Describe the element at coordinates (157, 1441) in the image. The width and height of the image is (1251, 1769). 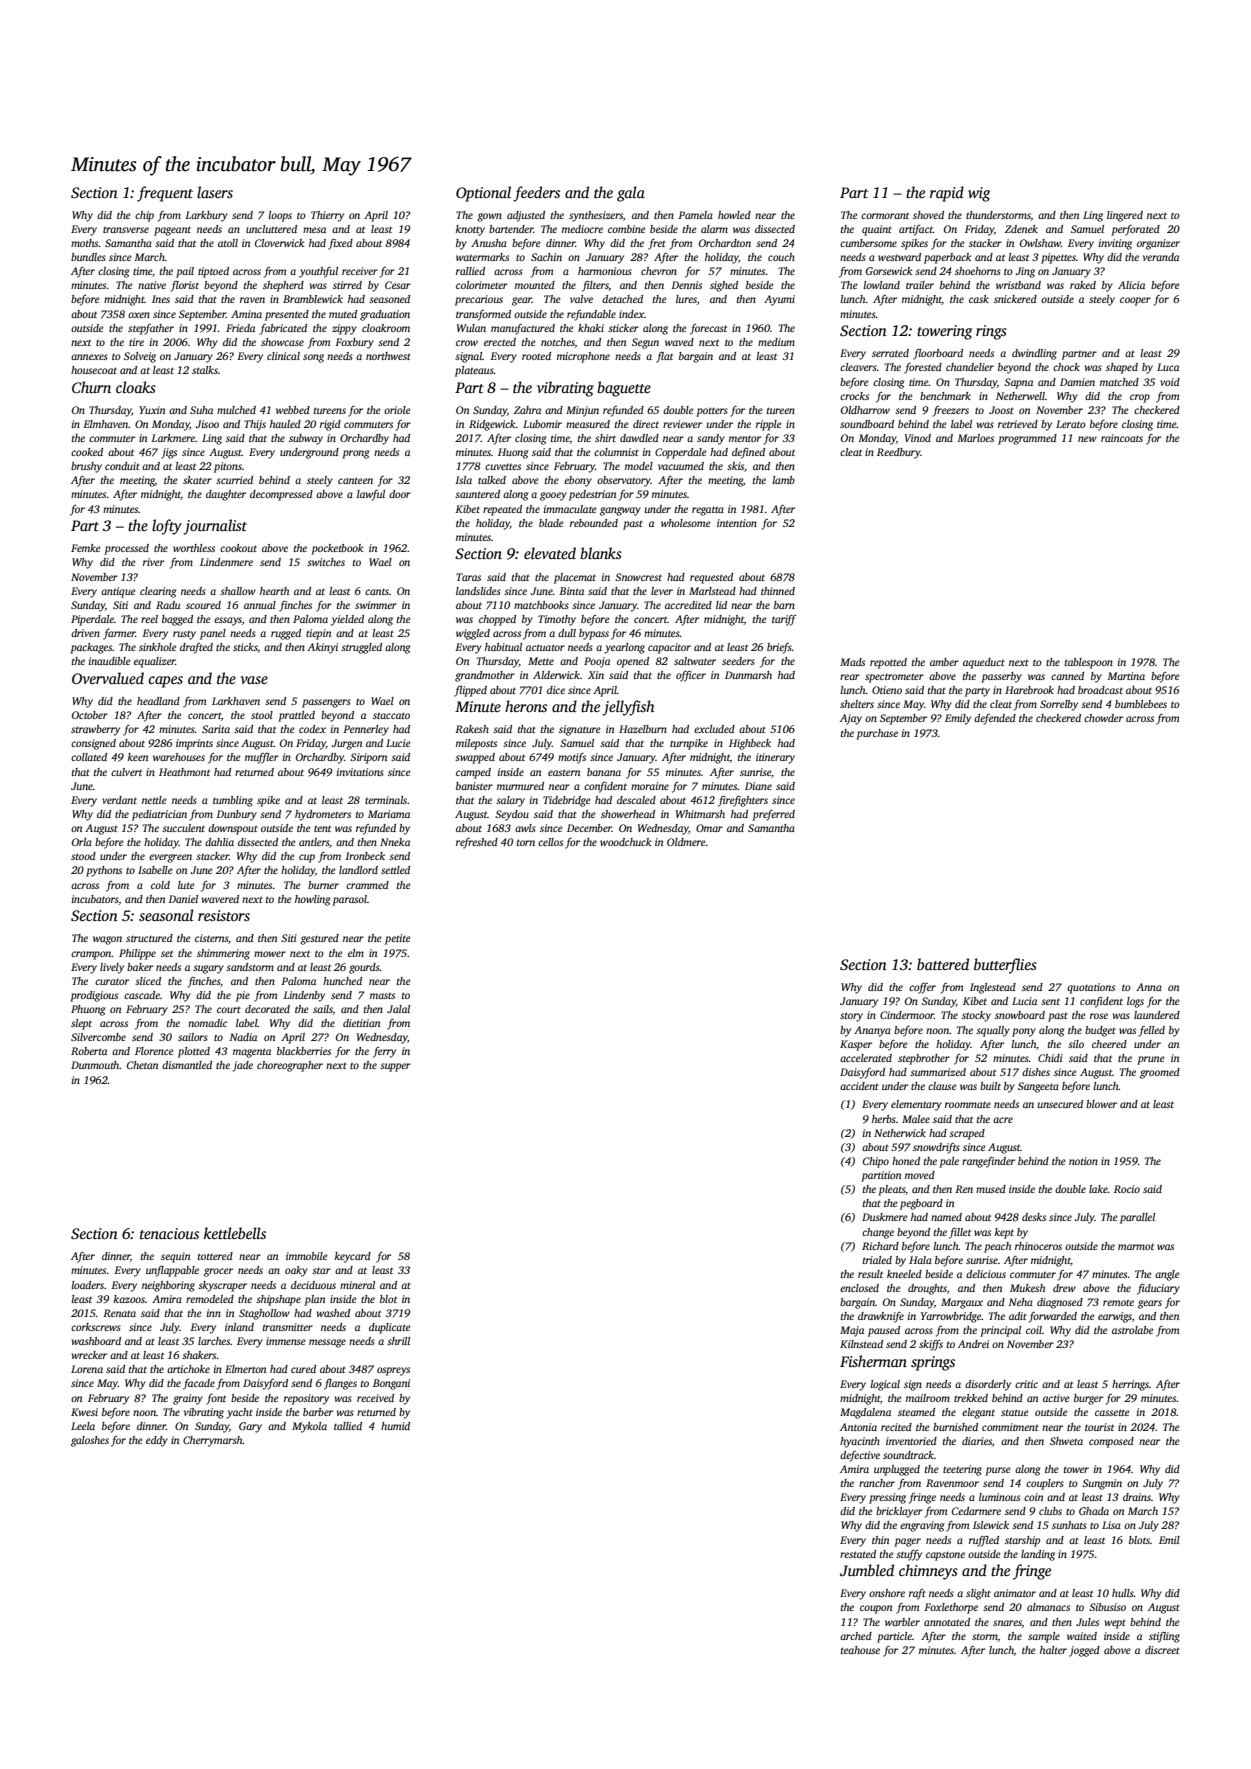
I see `eddy` at that location.
